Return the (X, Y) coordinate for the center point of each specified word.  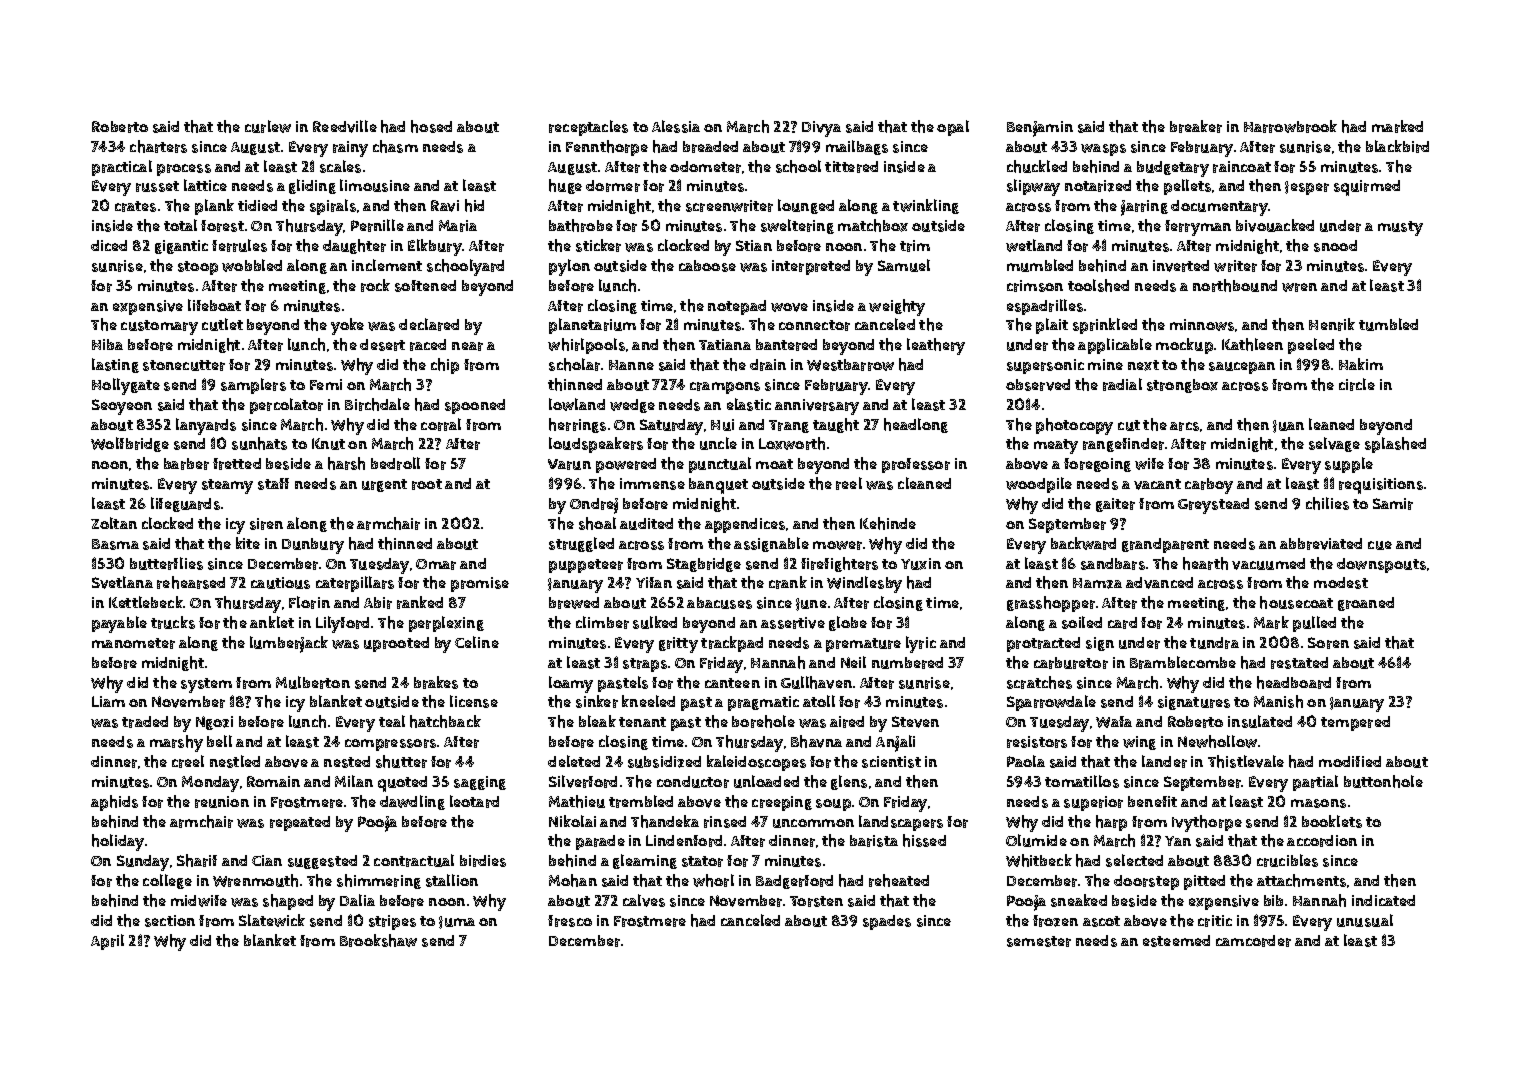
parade (600, 842)
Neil (853, 662)
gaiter (1115, 505)
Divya (821, 129)
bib (1273, 900)
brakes (436, 682)
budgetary (1173, 169)
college (167, 881)
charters (158, 146)
